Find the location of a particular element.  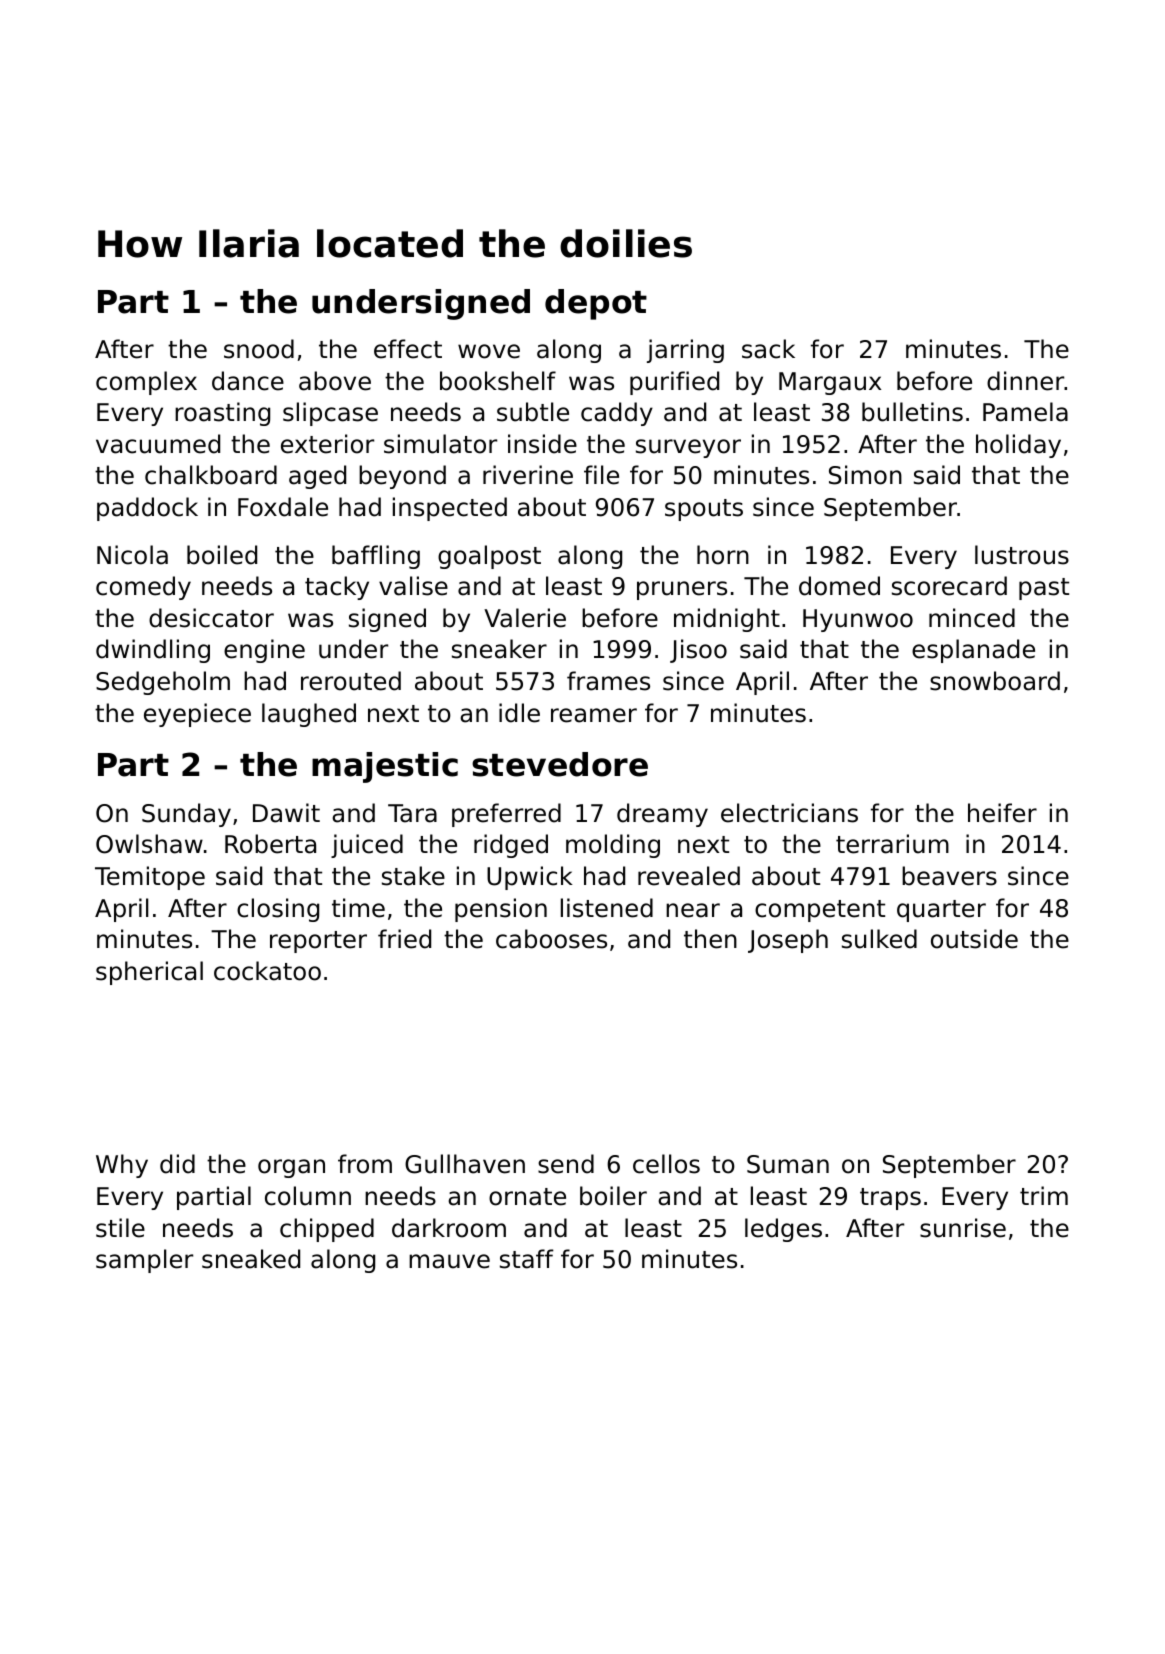

dinner is located at coordinates (1026, 381).
